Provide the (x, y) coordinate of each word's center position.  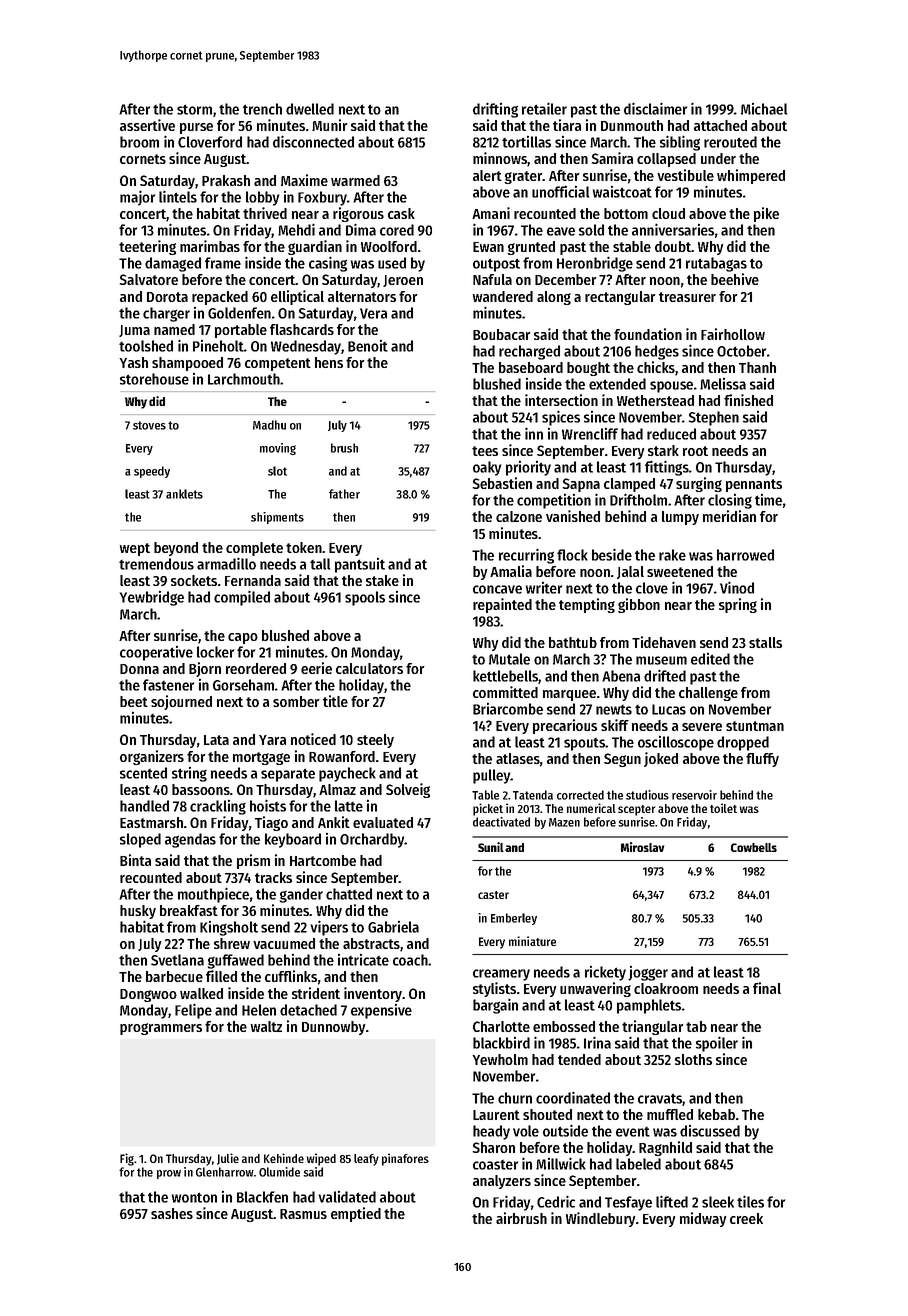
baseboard (531, 367)
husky (138, 912)
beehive (735, 279)
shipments (277, 518)
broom (139, 142)
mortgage (261, 758)
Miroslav (642, 847)
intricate (363, 960)
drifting (495, 110)
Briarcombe (508, 709)
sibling (680, 143)
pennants (754, 485)
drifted (665, 675)
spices (561, 418)
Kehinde (284, 1158)
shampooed (187, 364)
